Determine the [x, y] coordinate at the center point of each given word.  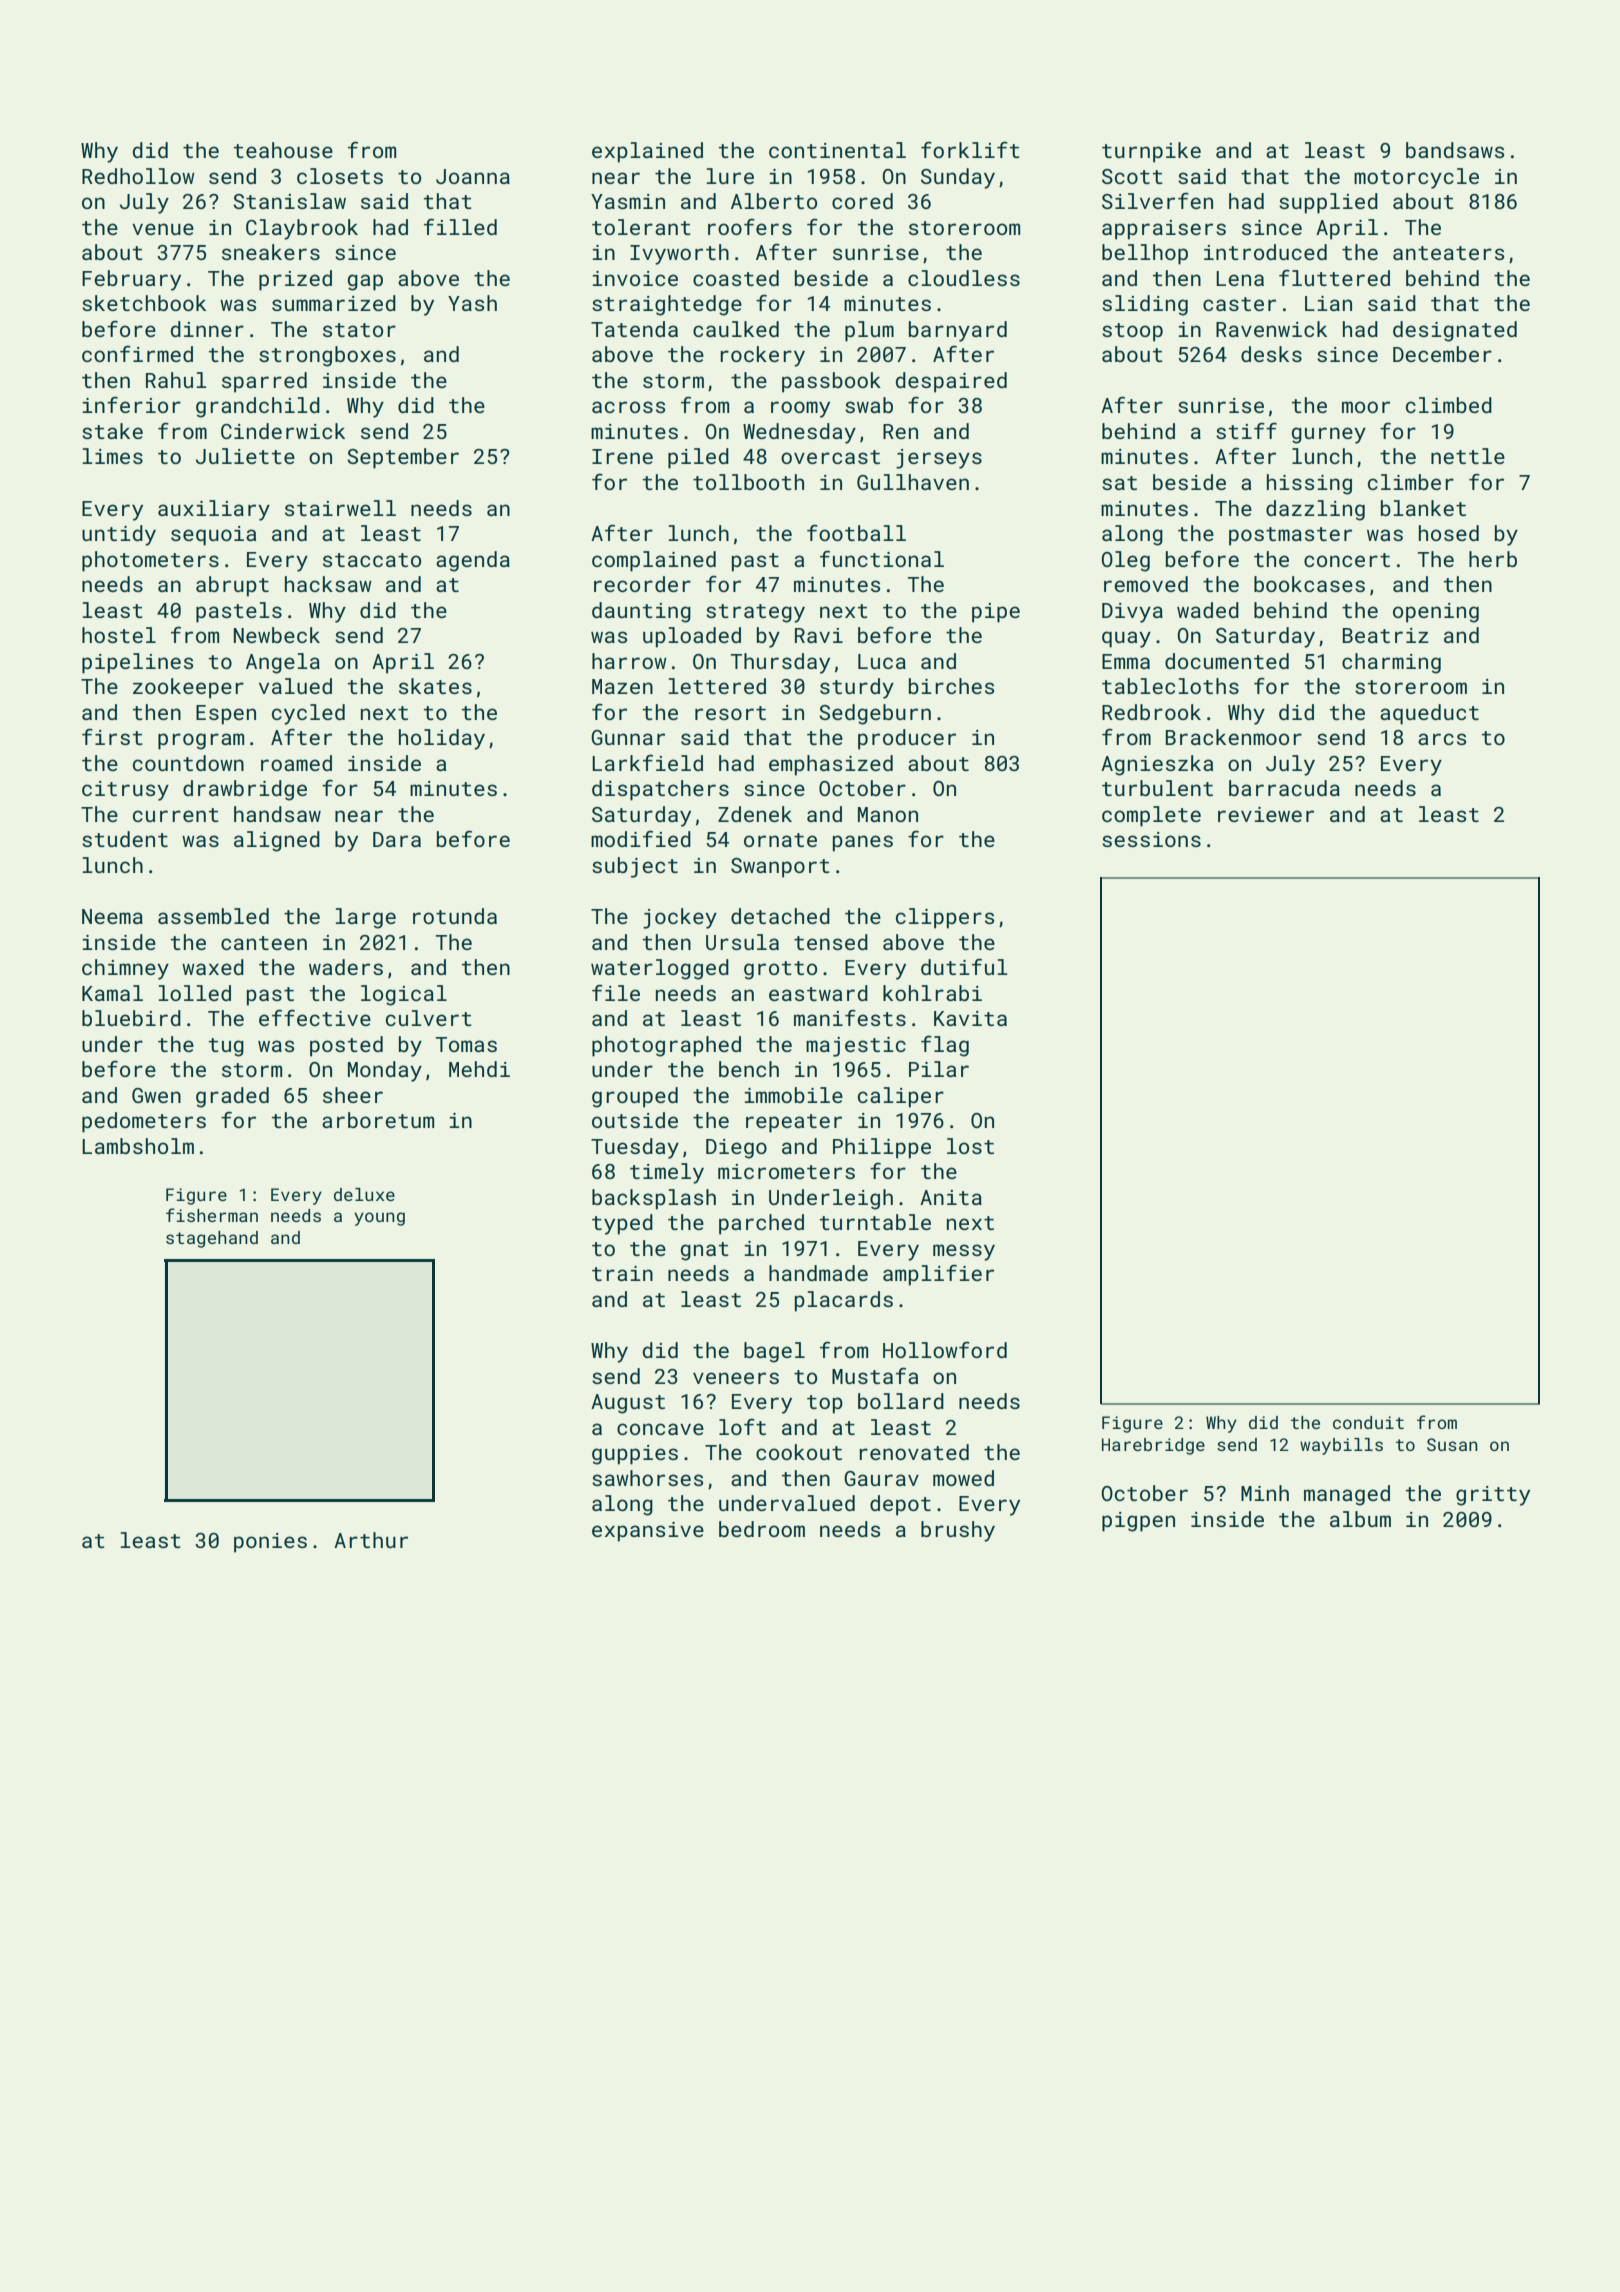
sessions [1151, 839]
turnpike [1151, 152]
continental [837, 150]
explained [647, 152]
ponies [270, 1543]
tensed [831, 942]
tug [226, 1047]
